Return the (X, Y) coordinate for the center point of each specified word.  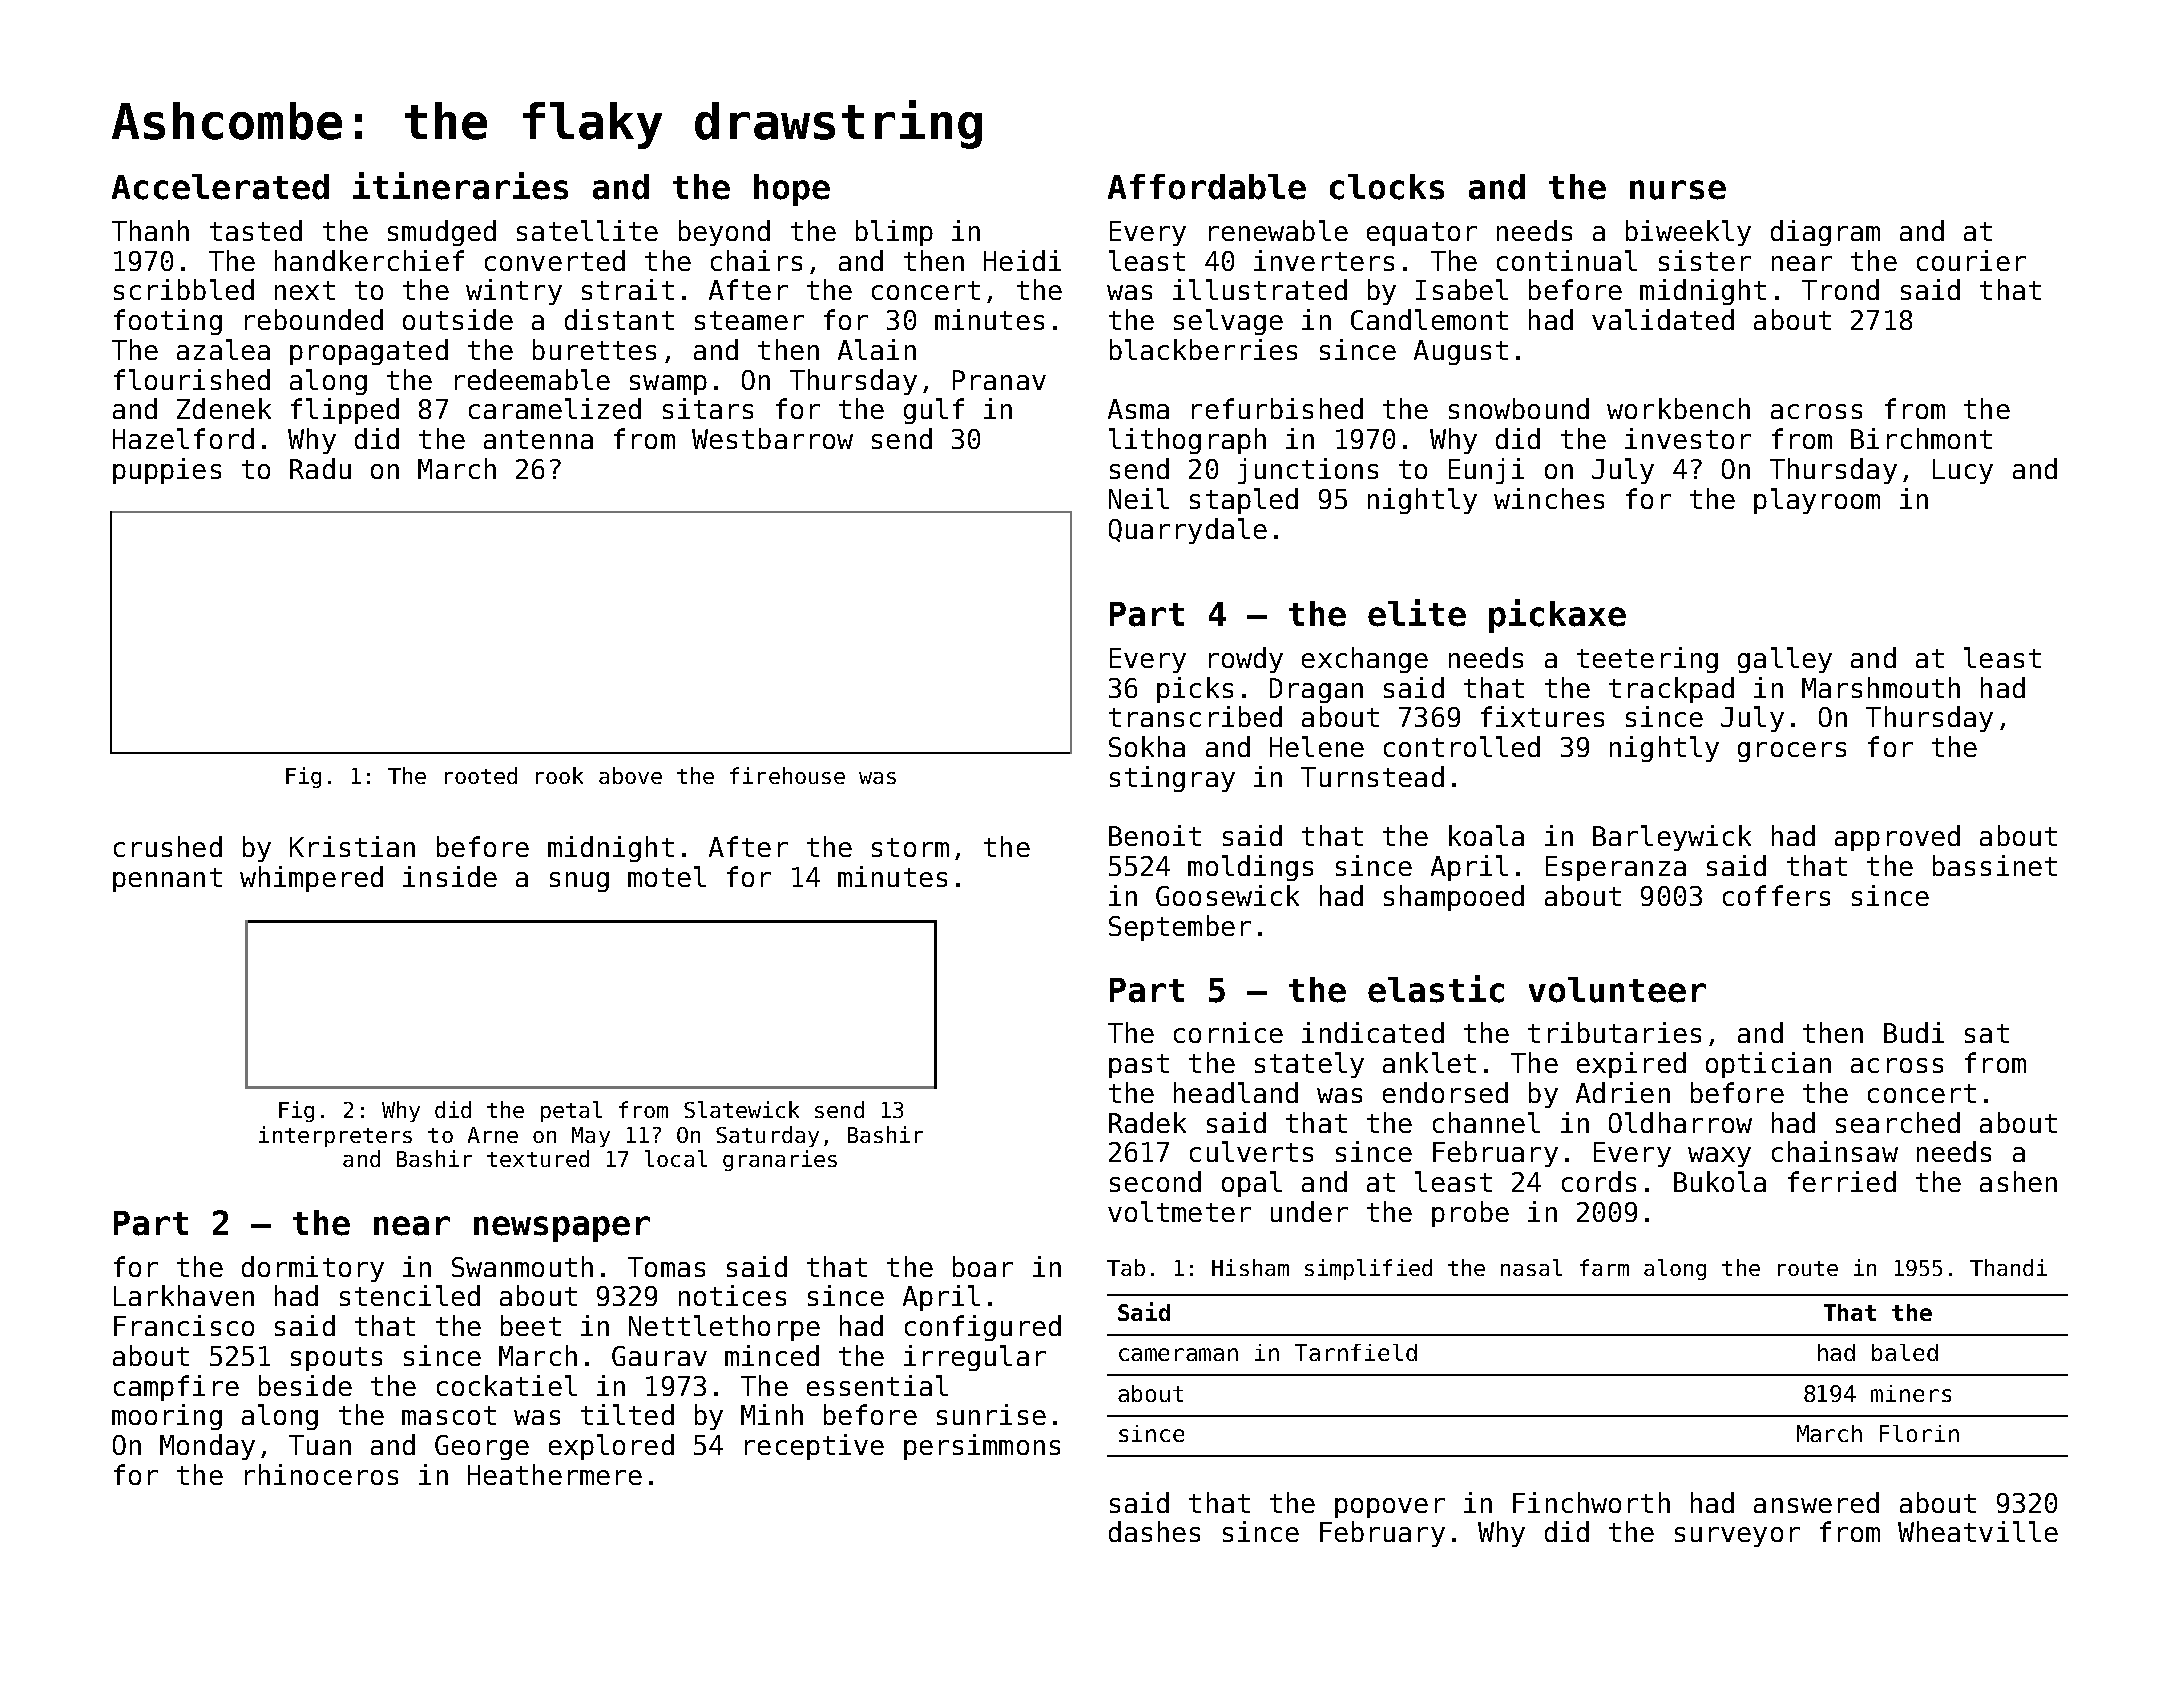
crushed (168, 846)
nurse (1678, 190)
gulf (934, 411)
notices (732, 1295)
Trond (1840, 289)
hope (792, 190)
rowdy (1246, 660)
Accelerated (220, 187)
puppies (167, 471)
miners (1911, 1393)
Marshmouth (1881, 687)
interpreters (335, 1136)
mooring (167, 1417)
